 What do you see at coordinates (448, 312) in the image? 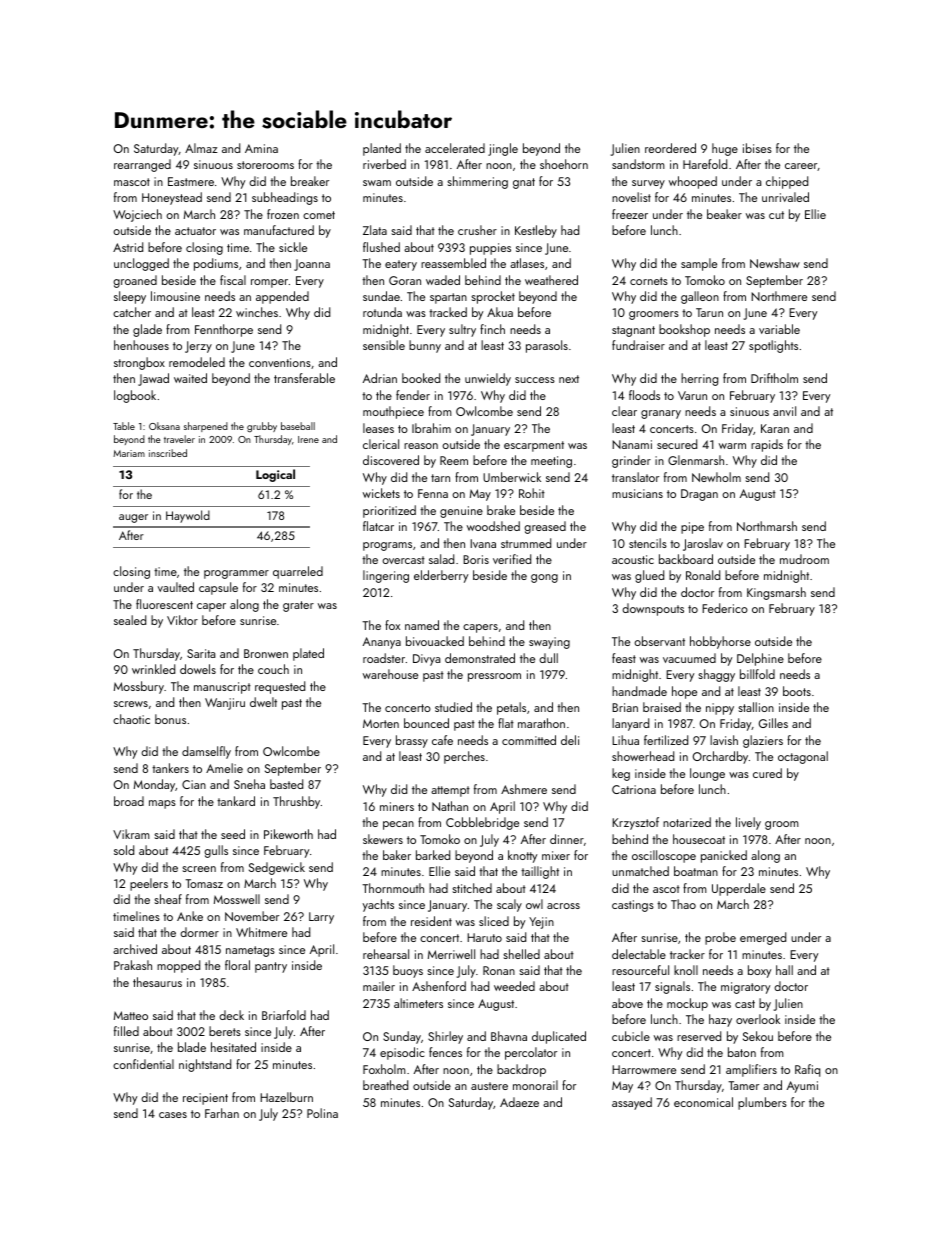
I see `tracked` at bounding box center [448, 312].
